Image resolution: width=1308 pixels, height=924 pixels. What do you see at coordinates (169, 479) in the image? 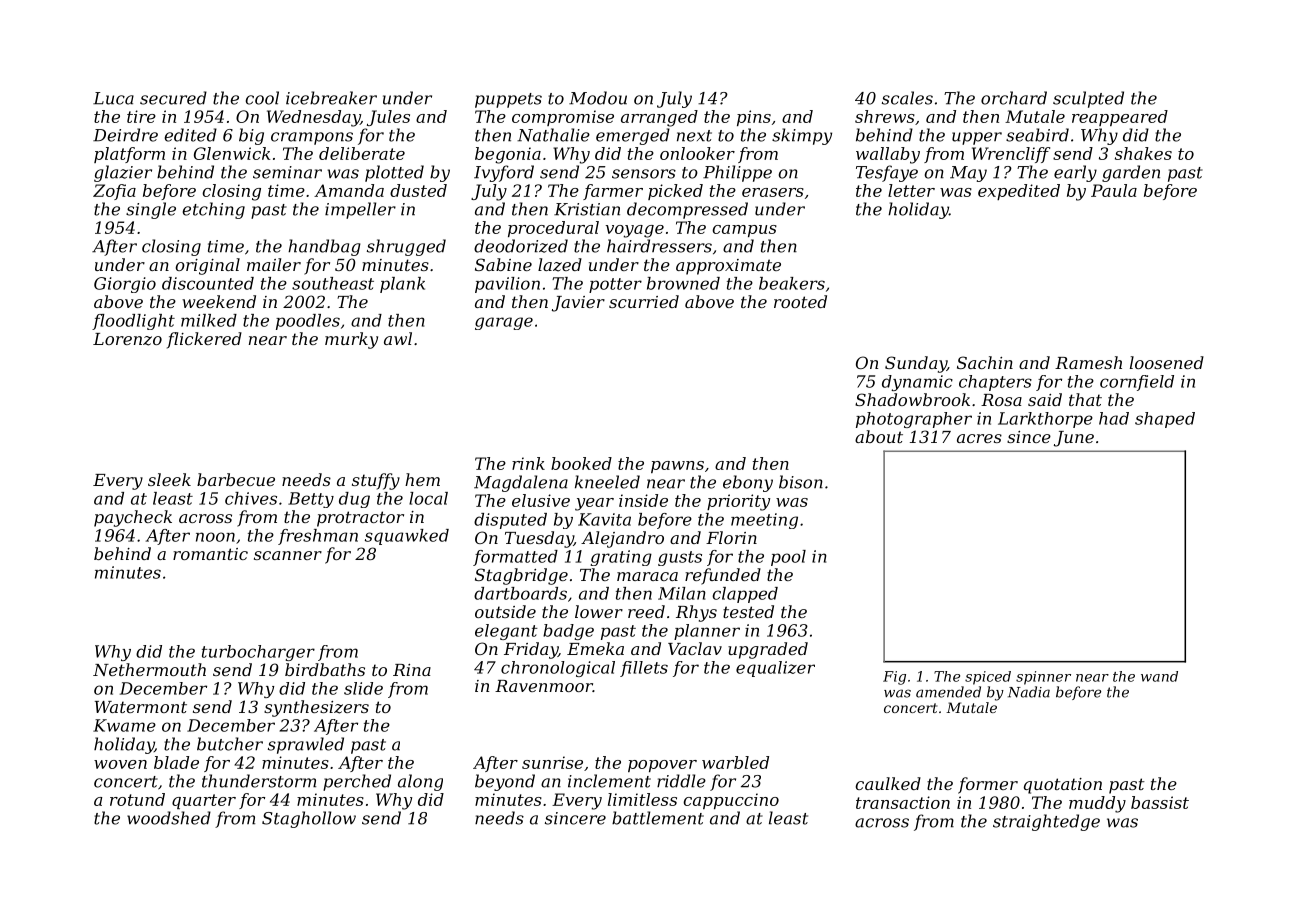
I see `sleek` at bounding box center [169, 479].
